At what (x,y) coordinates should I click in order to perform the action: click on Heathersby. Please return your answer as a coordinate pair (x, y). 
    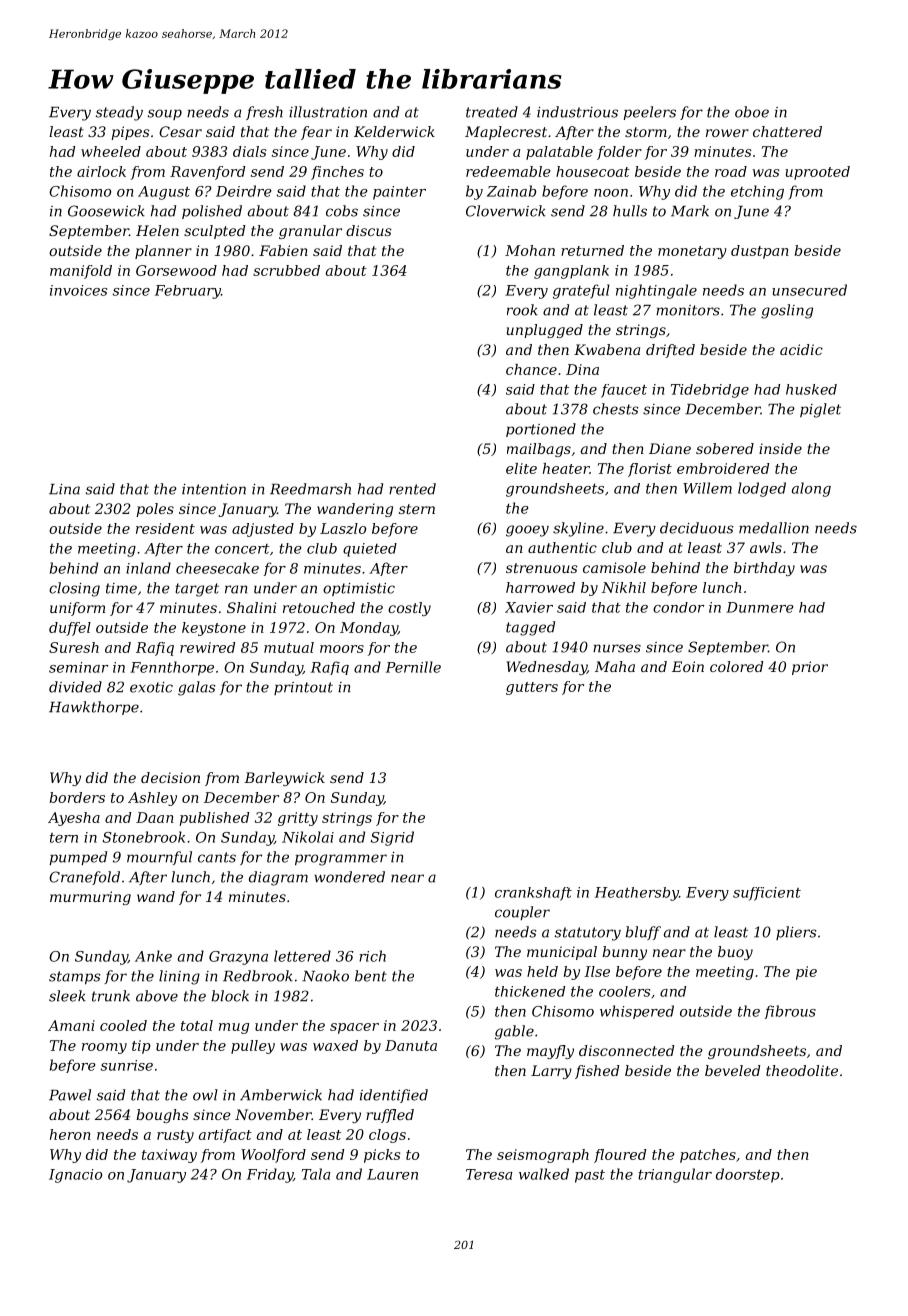
    Looking at the image, I should click on (637, 894).
